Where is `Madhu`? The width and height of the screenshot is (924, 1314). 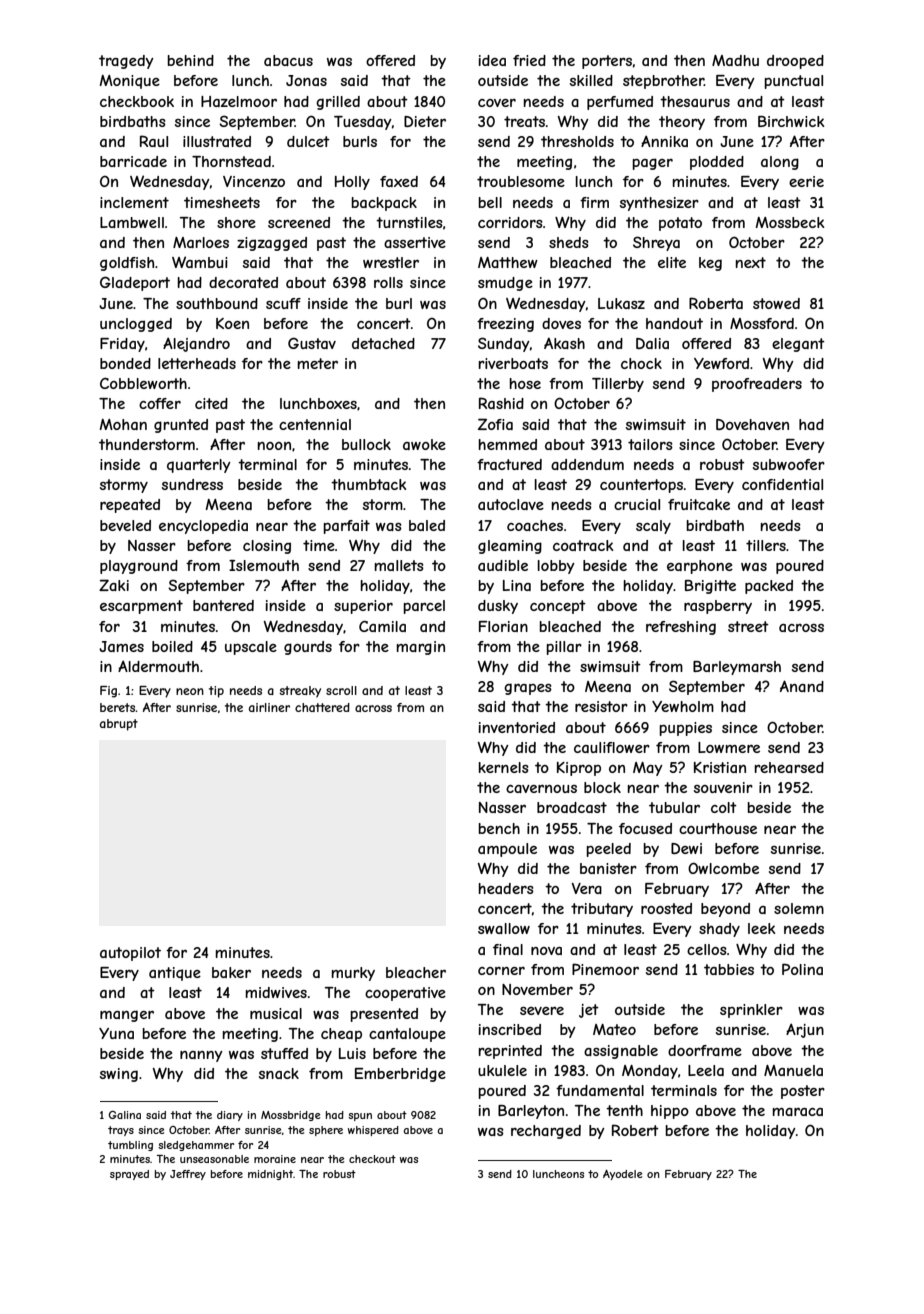 Madhu is located at coordinates (735, 60).
